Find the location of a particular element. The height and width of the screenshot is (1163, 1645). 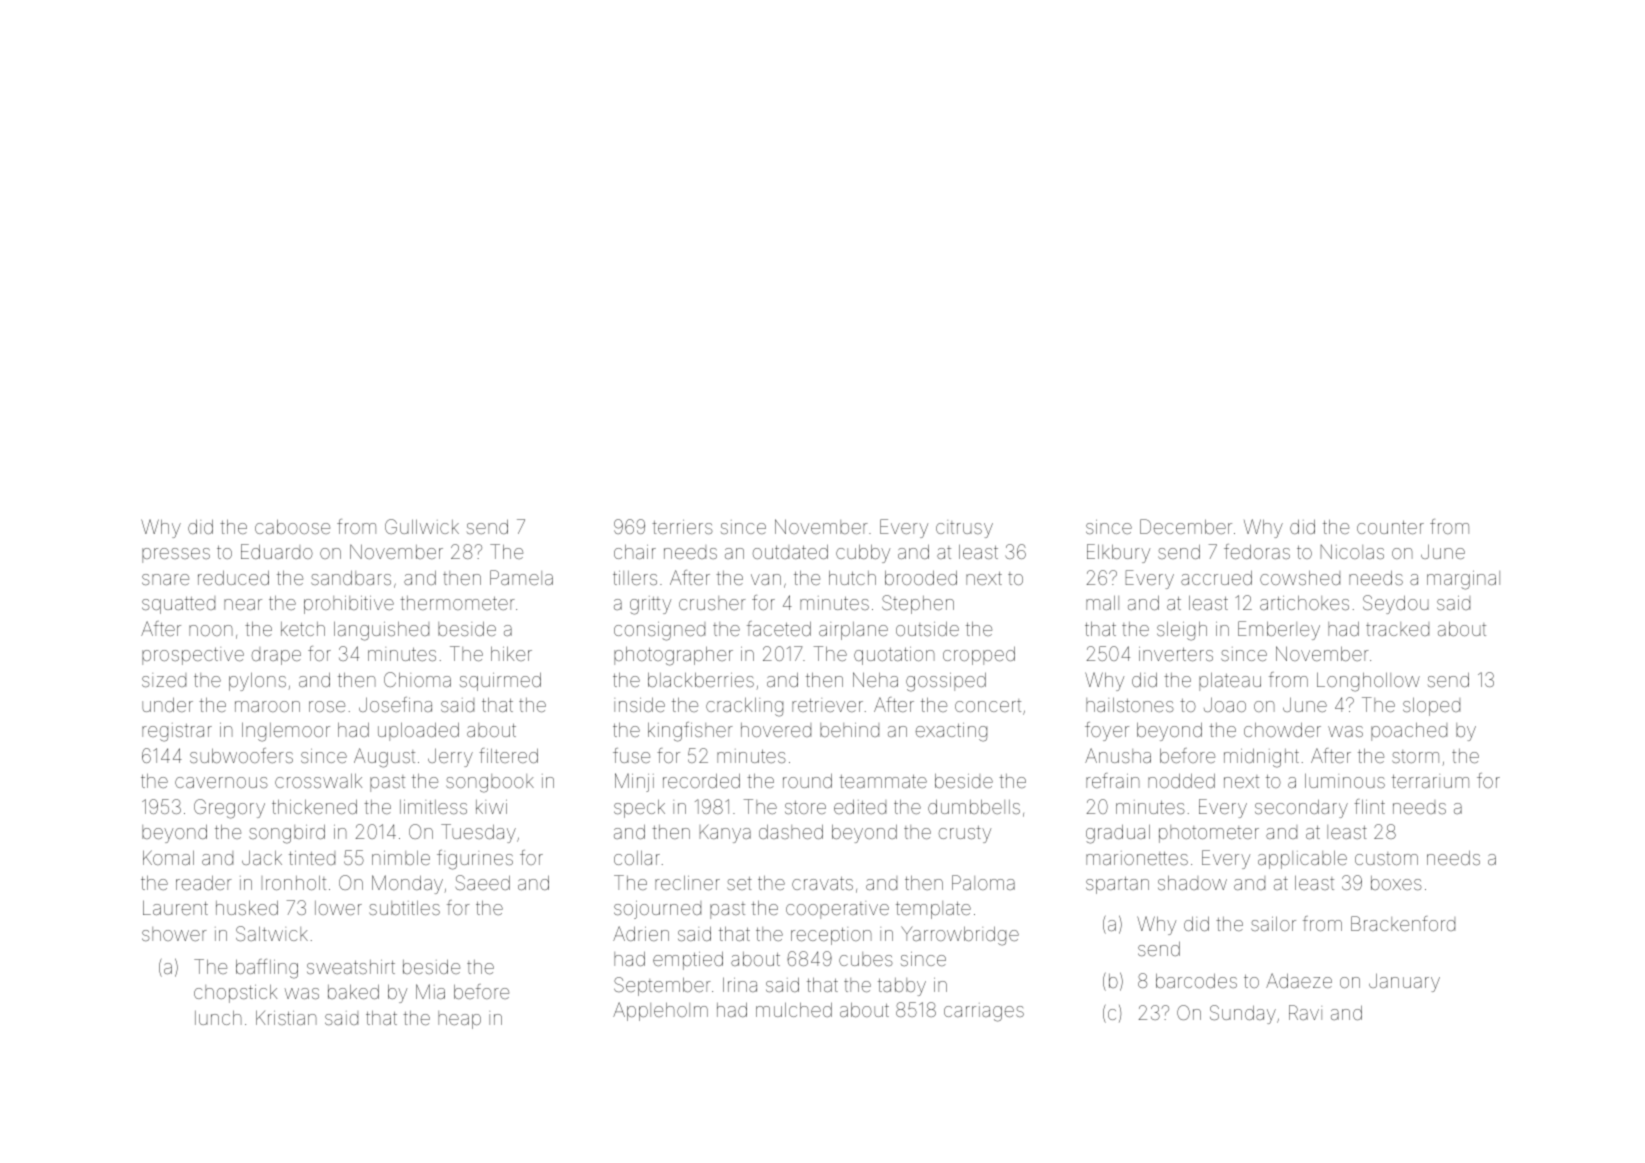

flint is located at coordinates (1369, 806).
